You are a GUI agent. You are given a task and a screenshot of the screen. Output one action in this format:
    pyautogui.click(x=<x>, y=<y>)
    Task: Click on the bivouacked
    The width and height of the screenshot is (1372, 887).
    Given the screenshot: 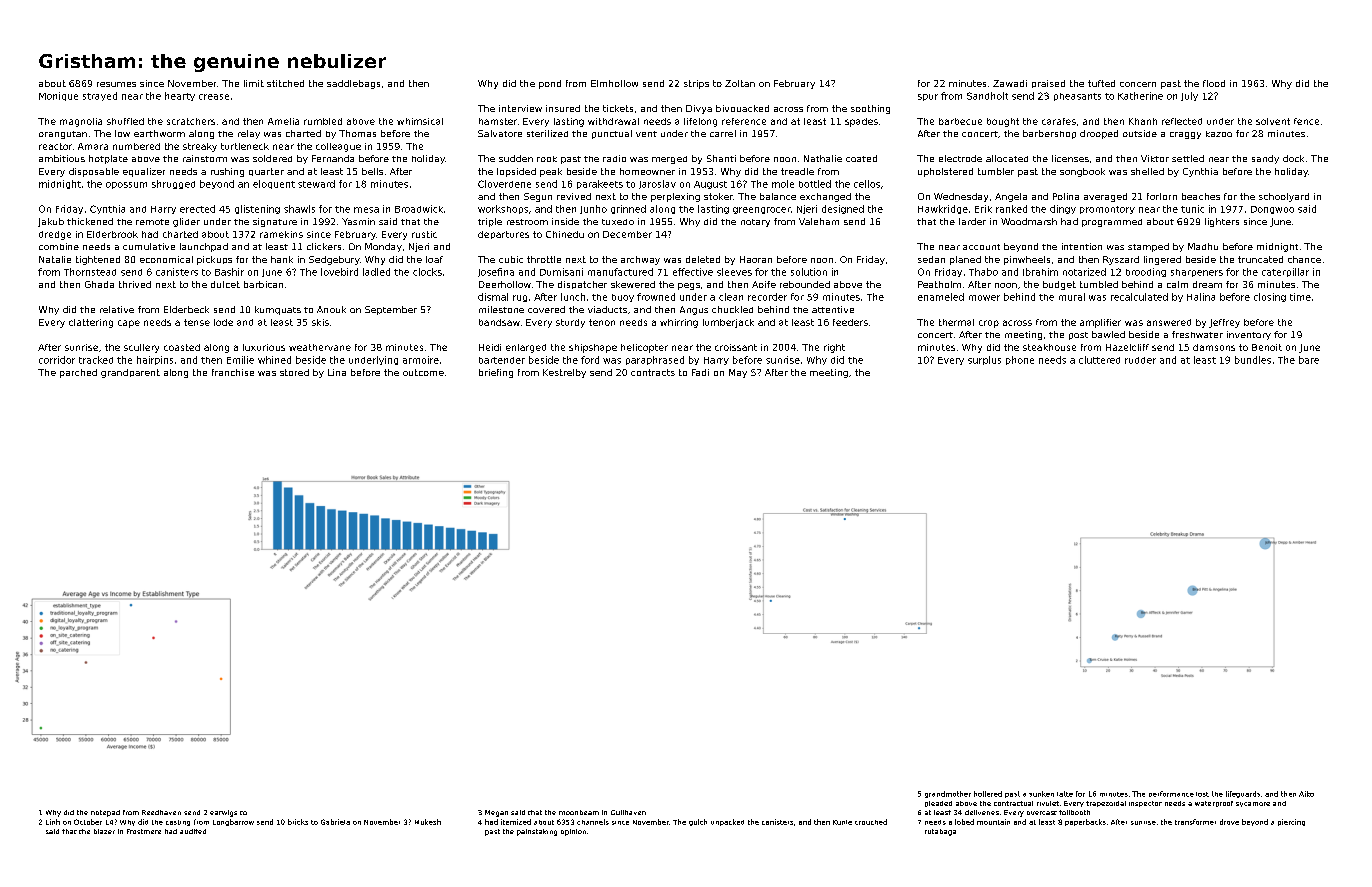 What is the action you would take?
    pyautogui.click(x=742, y=108)
